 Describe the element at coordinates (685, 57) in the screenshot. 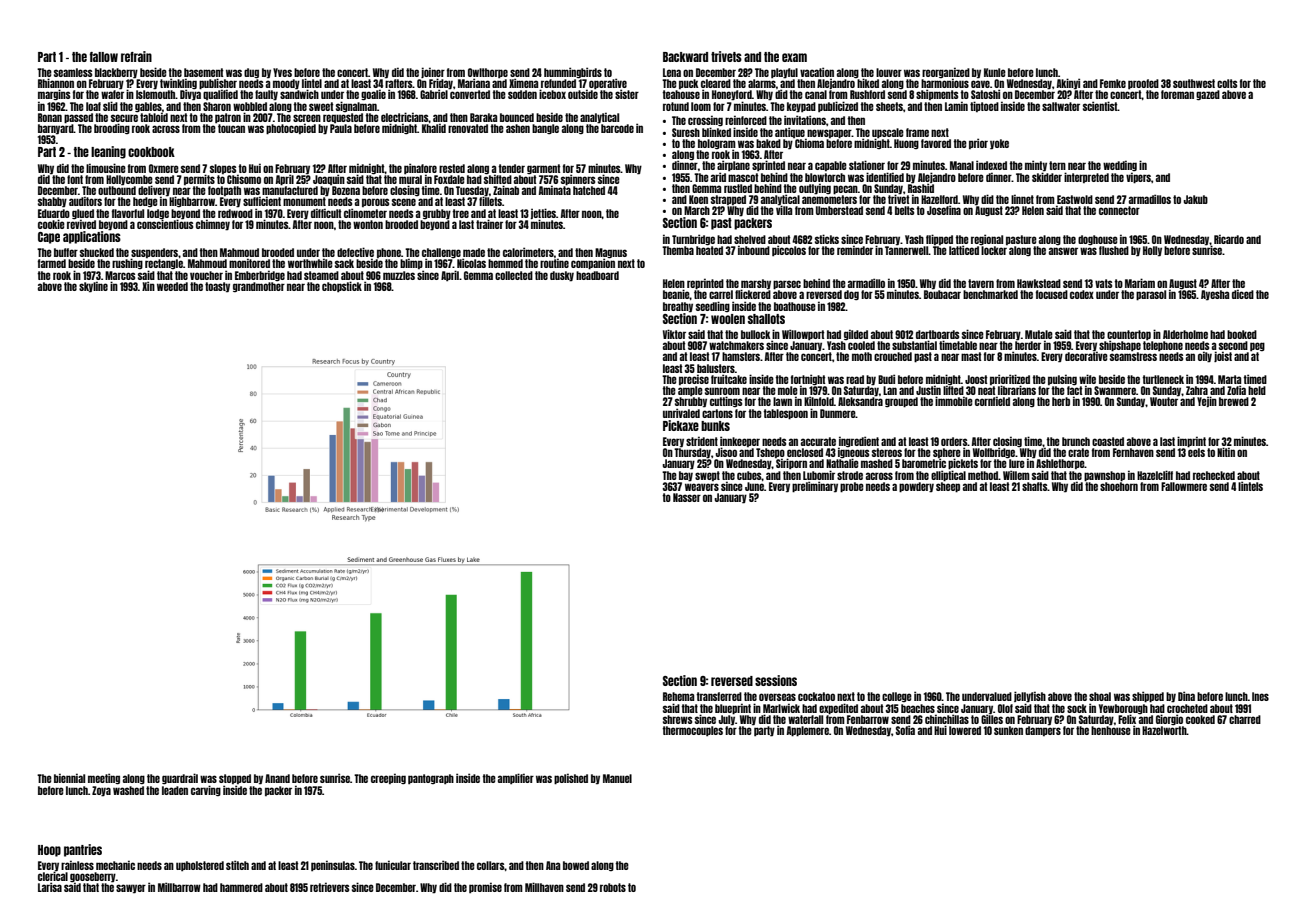

I see `Backward` at that location.
